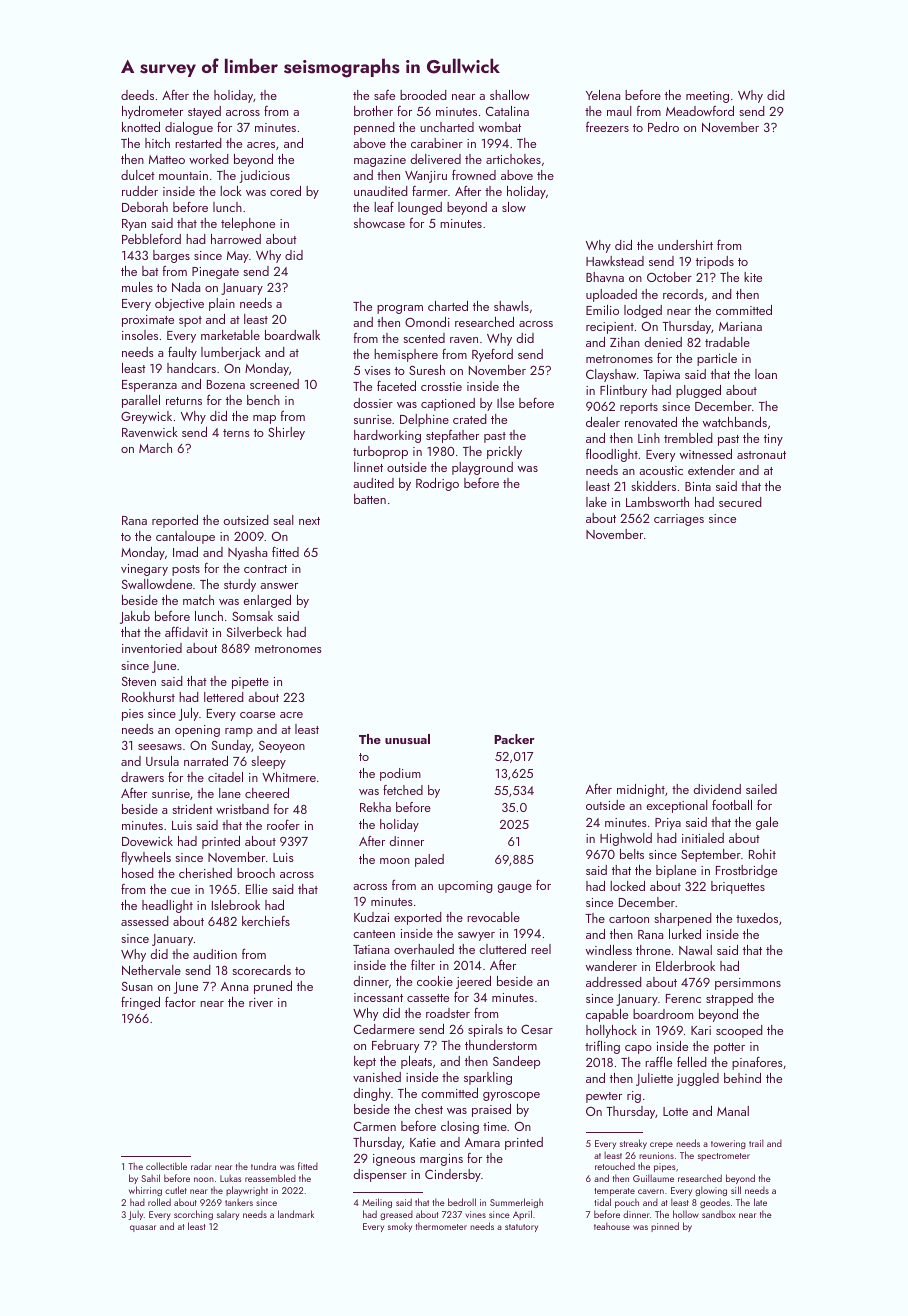 The width and height of the image is (908, 1316). Describe the element at coordinates (236, 433) in the image. I see `terns` at that location.
